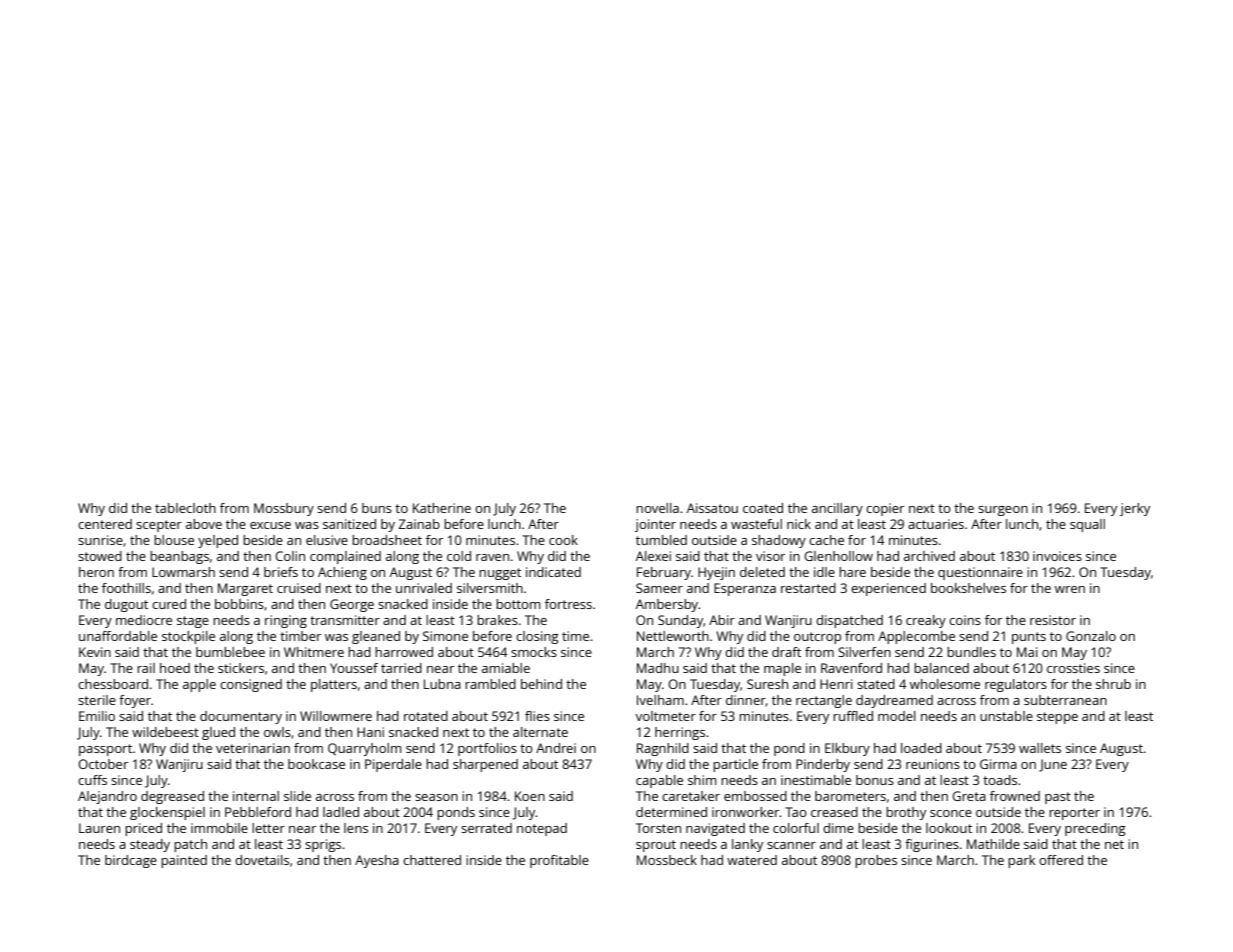 Image resolution: width=1233 pixels, height=952 pixels. Describe the element at coordinates (185, 508) in the screenshot. I see `tablecloth` at that location.
